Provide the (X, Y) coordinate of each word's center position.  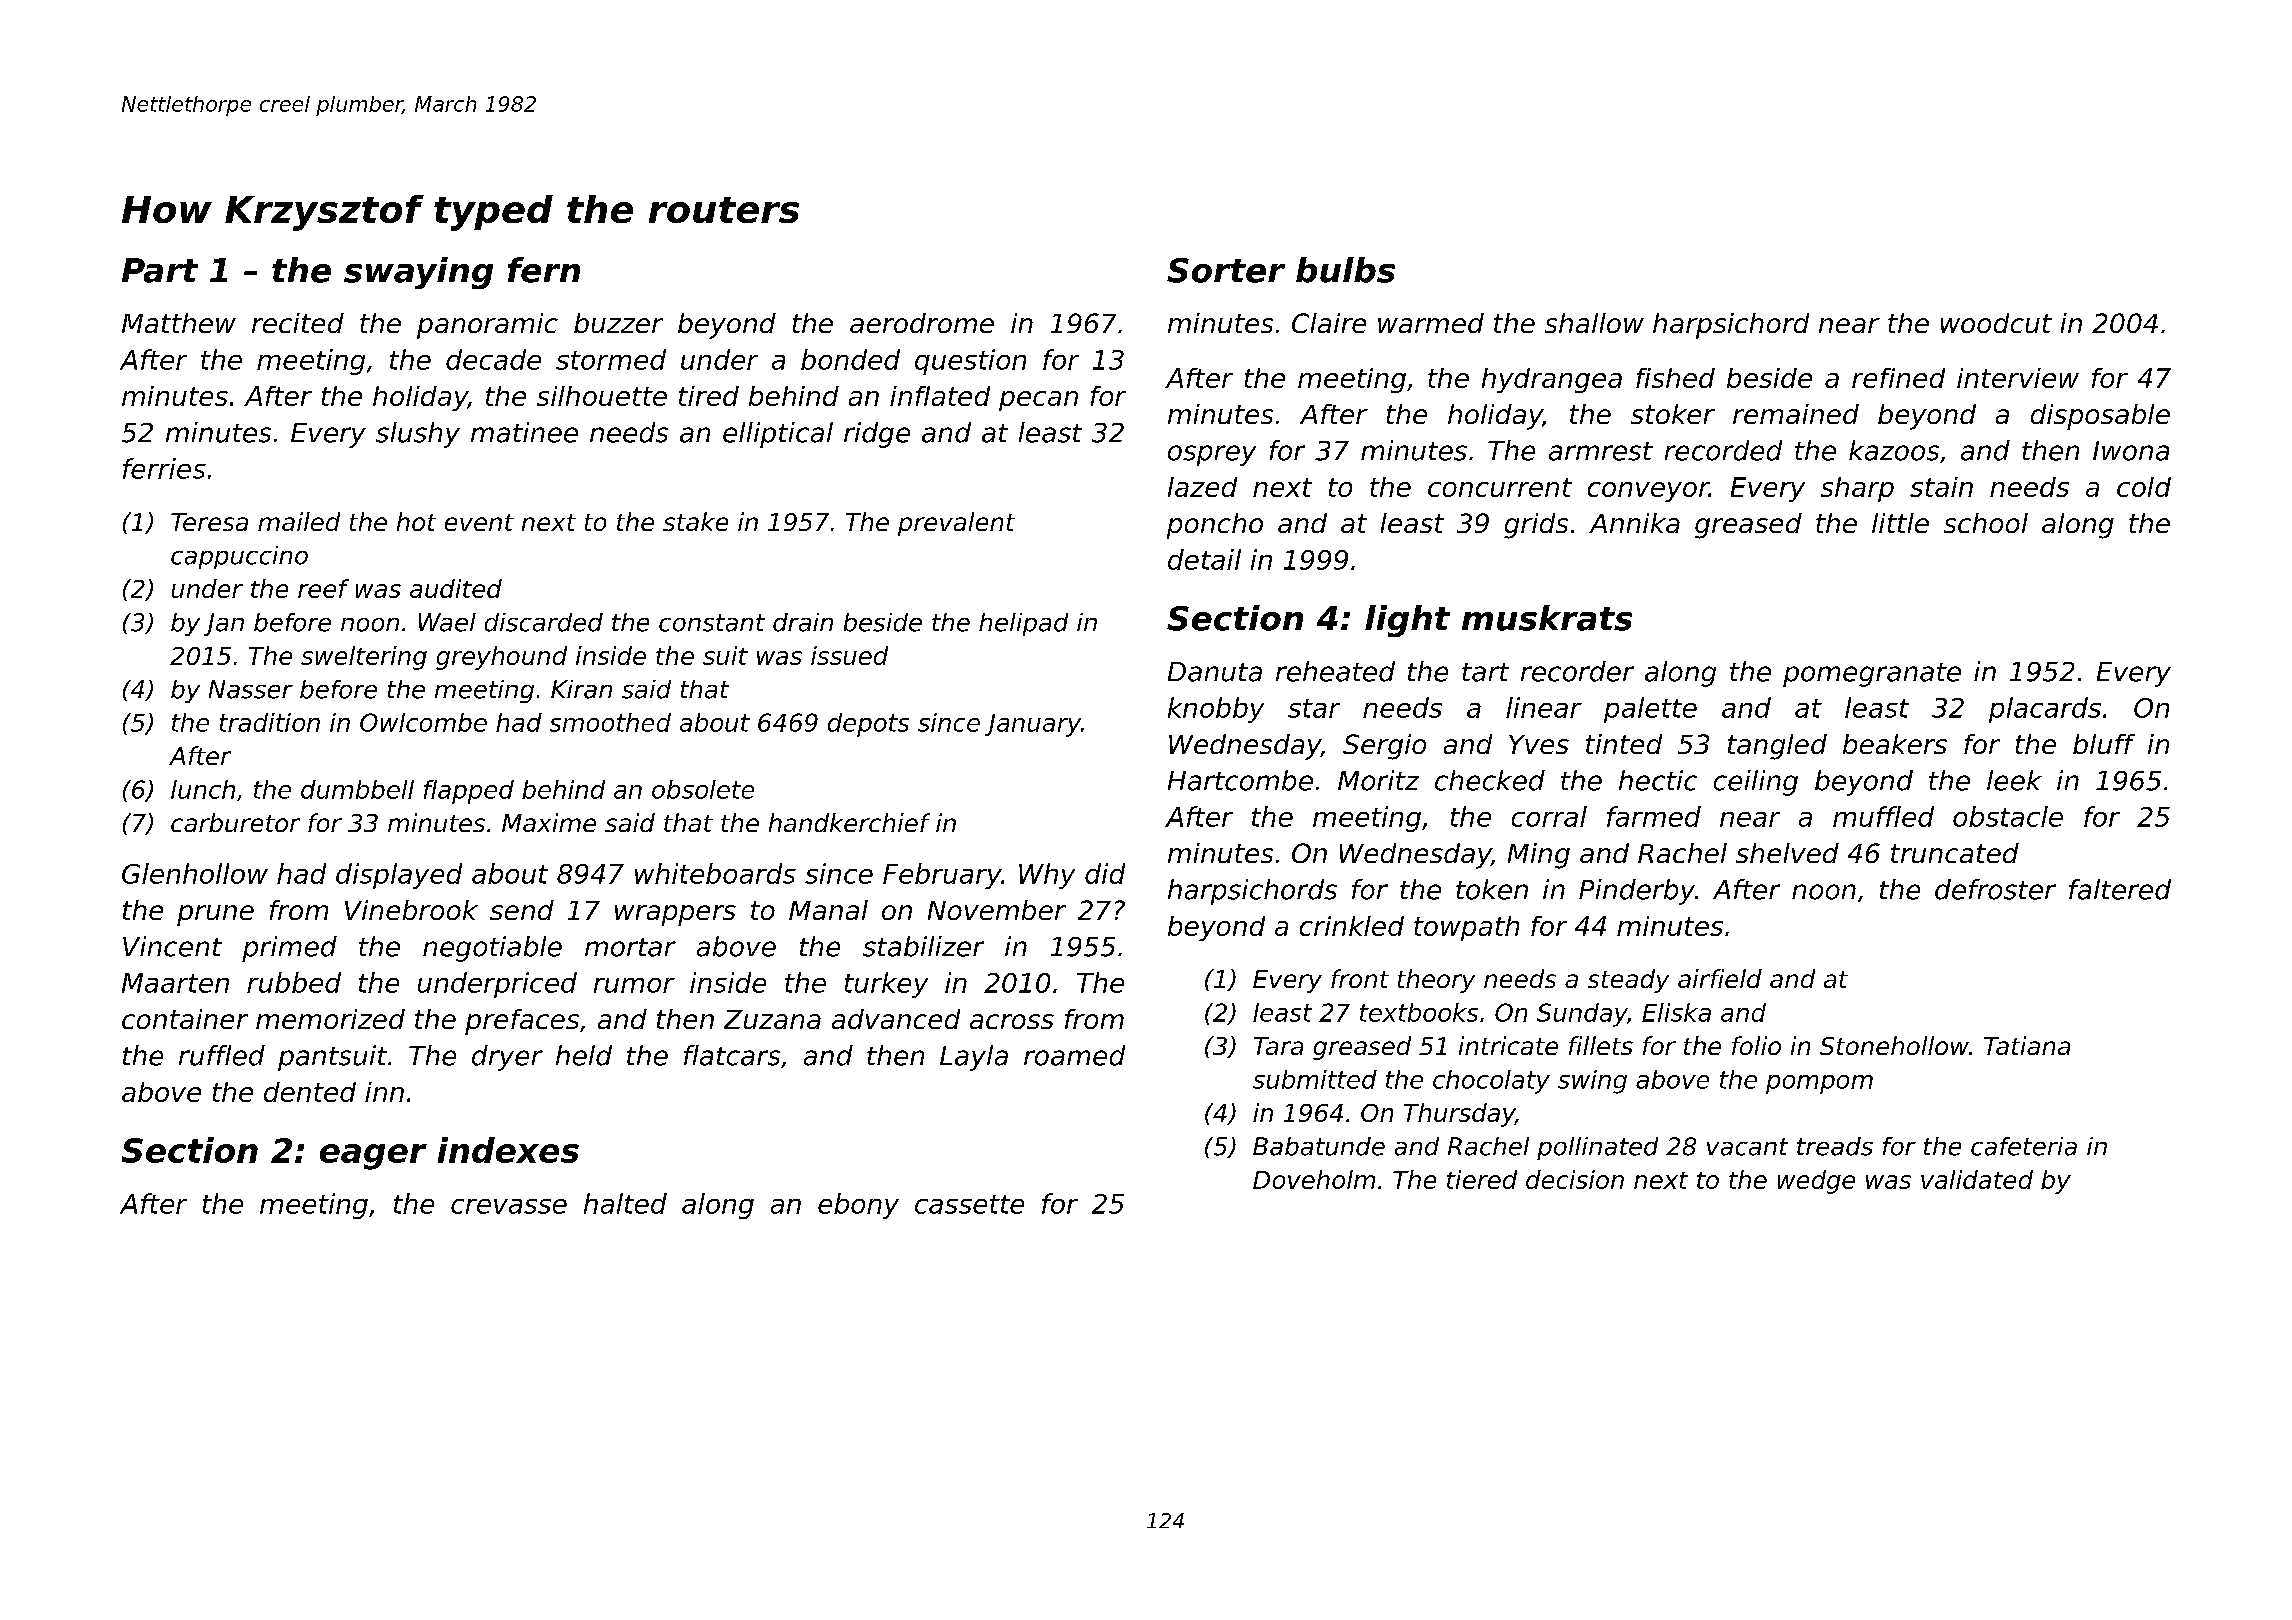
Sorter (1226, 270)
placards (2045, 710)
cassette (969, 1204)
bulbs (1345, 270)
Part (160, 270)
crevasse (509, 1206)
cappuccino (239, 557)
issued (849, 655)
